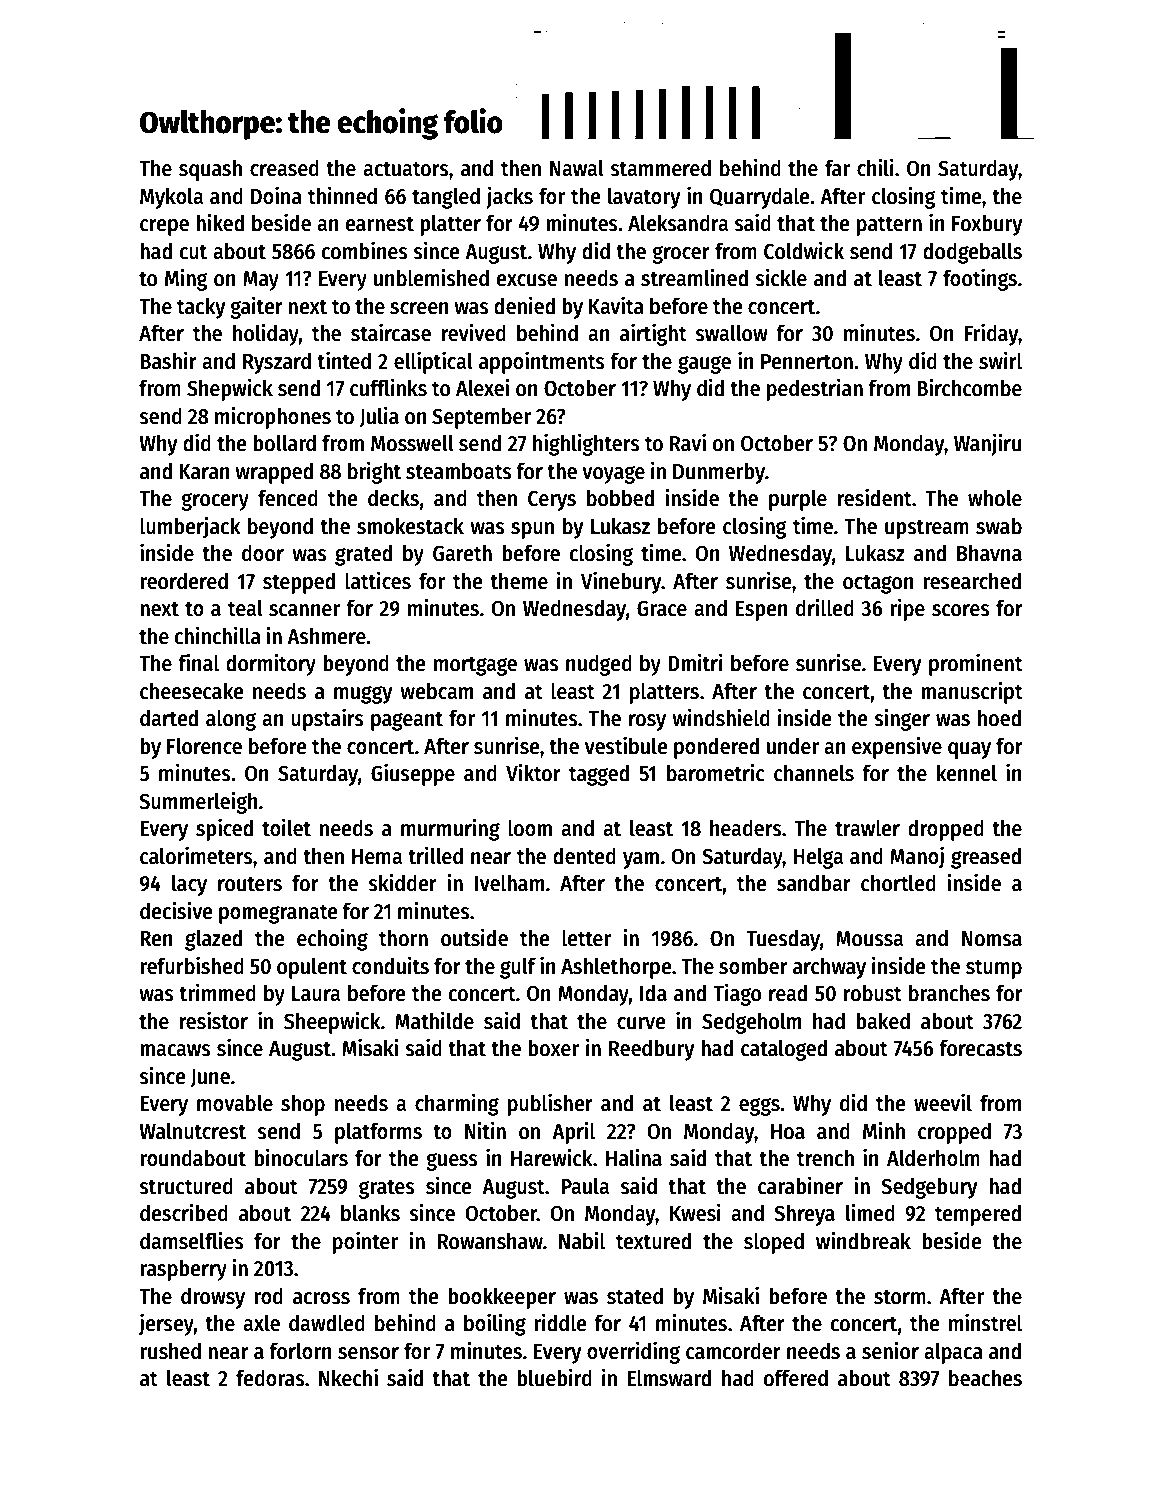 Image resolution: width=1162 pixels, height=1503 pixels. I want to click on chili, so click(875, 167).
